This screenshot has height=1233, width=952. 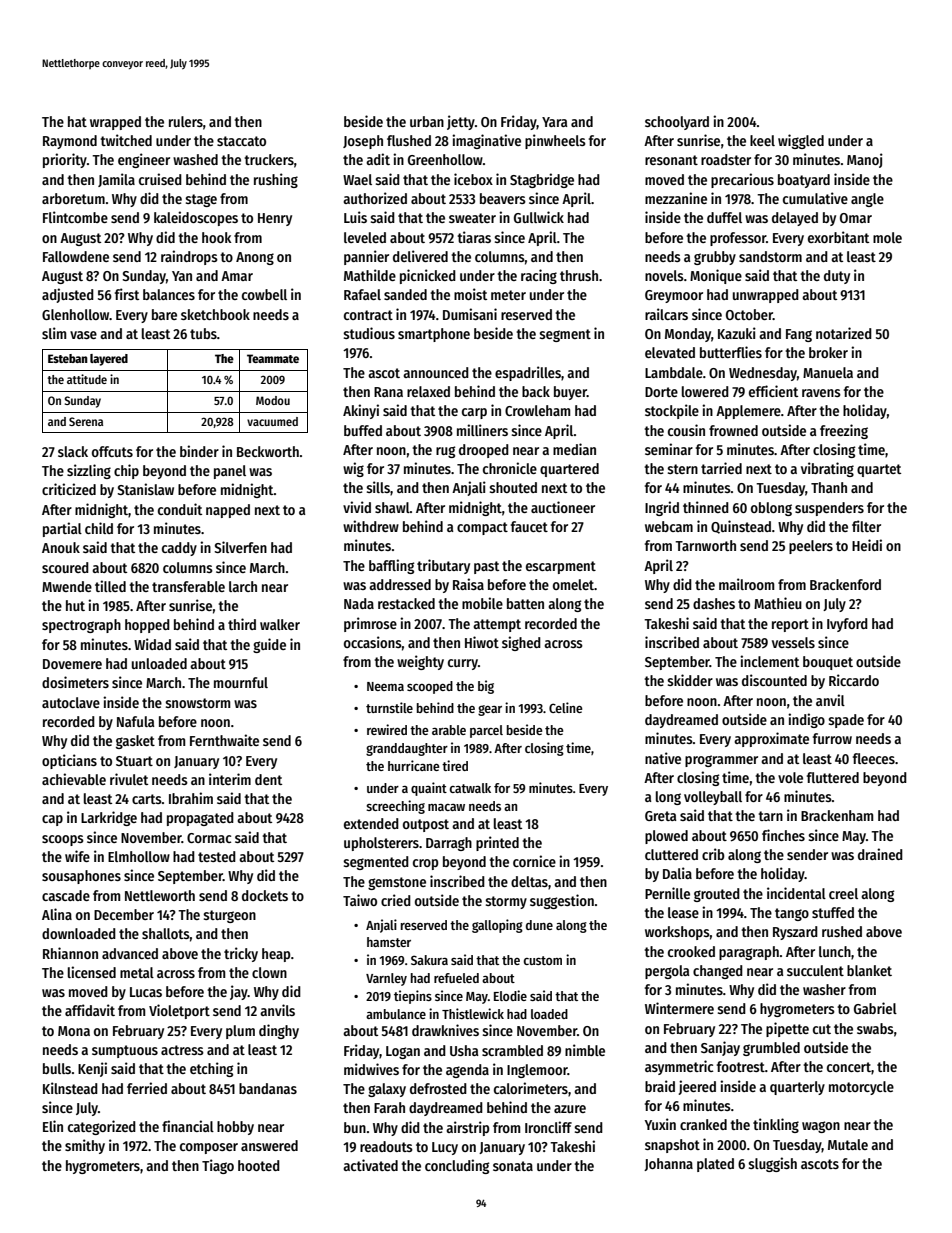 I want to click on engineer, so click(x=144, y=160).
